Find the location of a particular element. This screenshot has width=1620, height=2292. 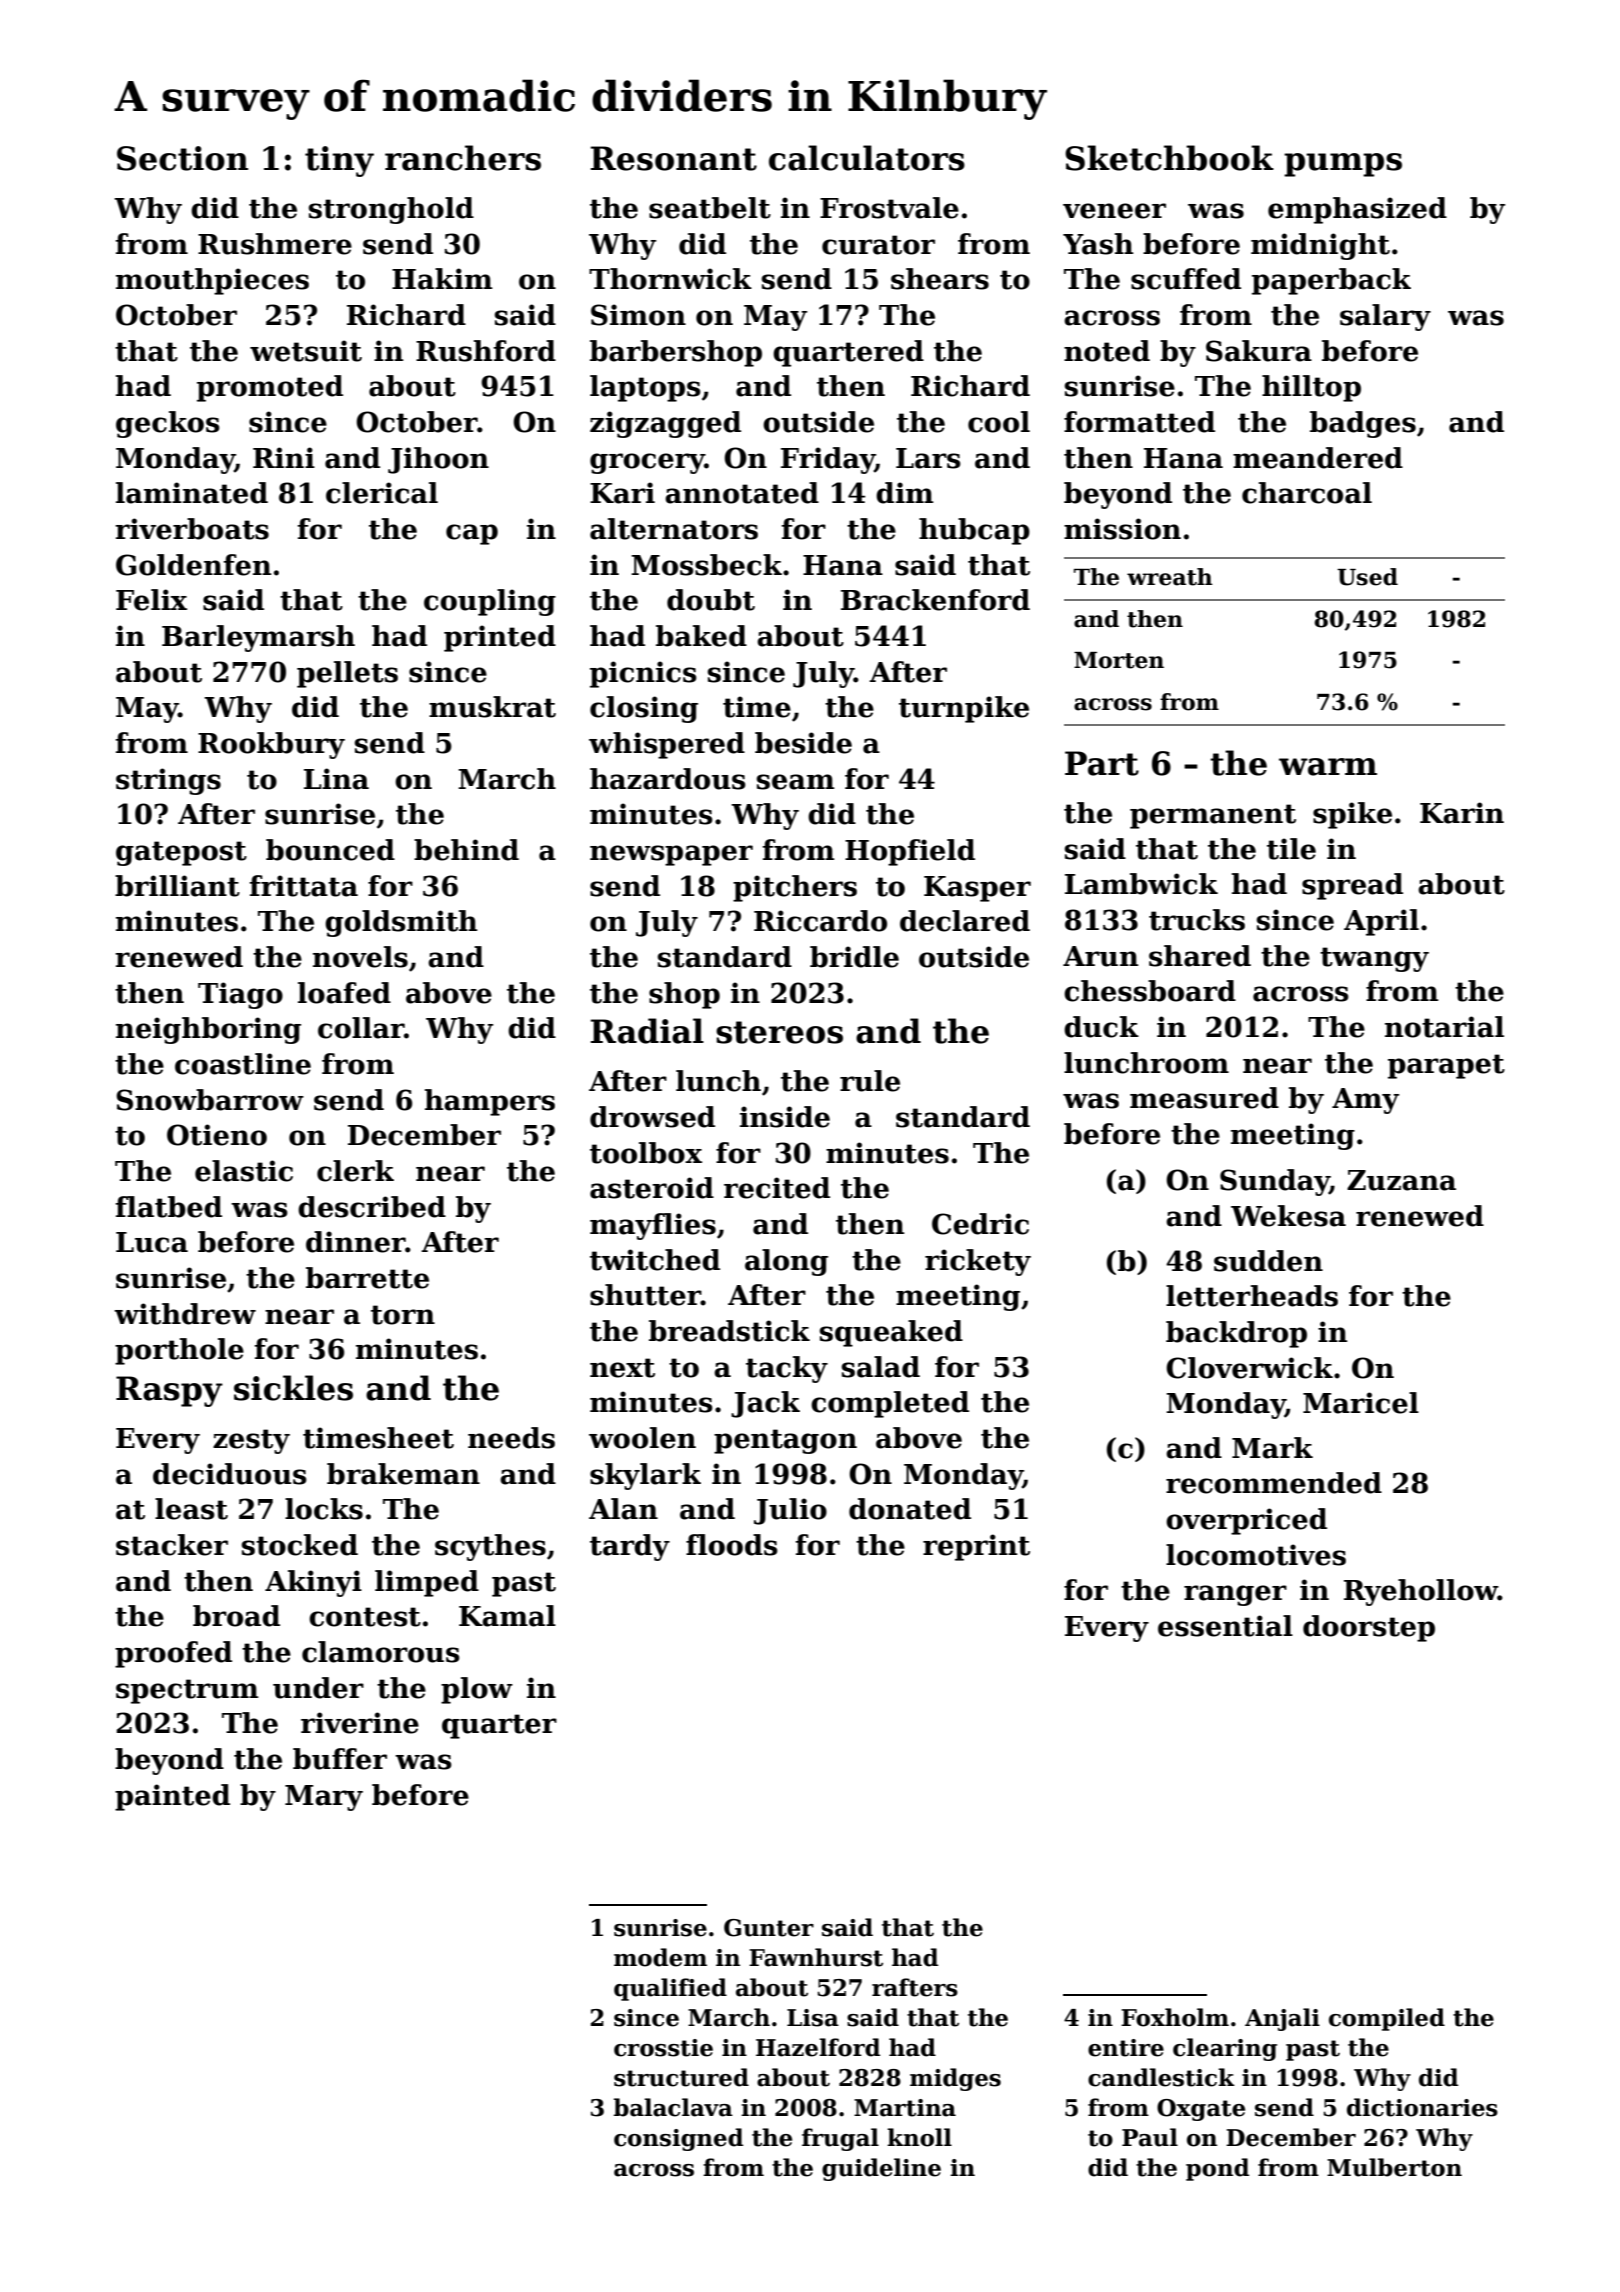

Mark is located at coordinates (1272, 1448).
